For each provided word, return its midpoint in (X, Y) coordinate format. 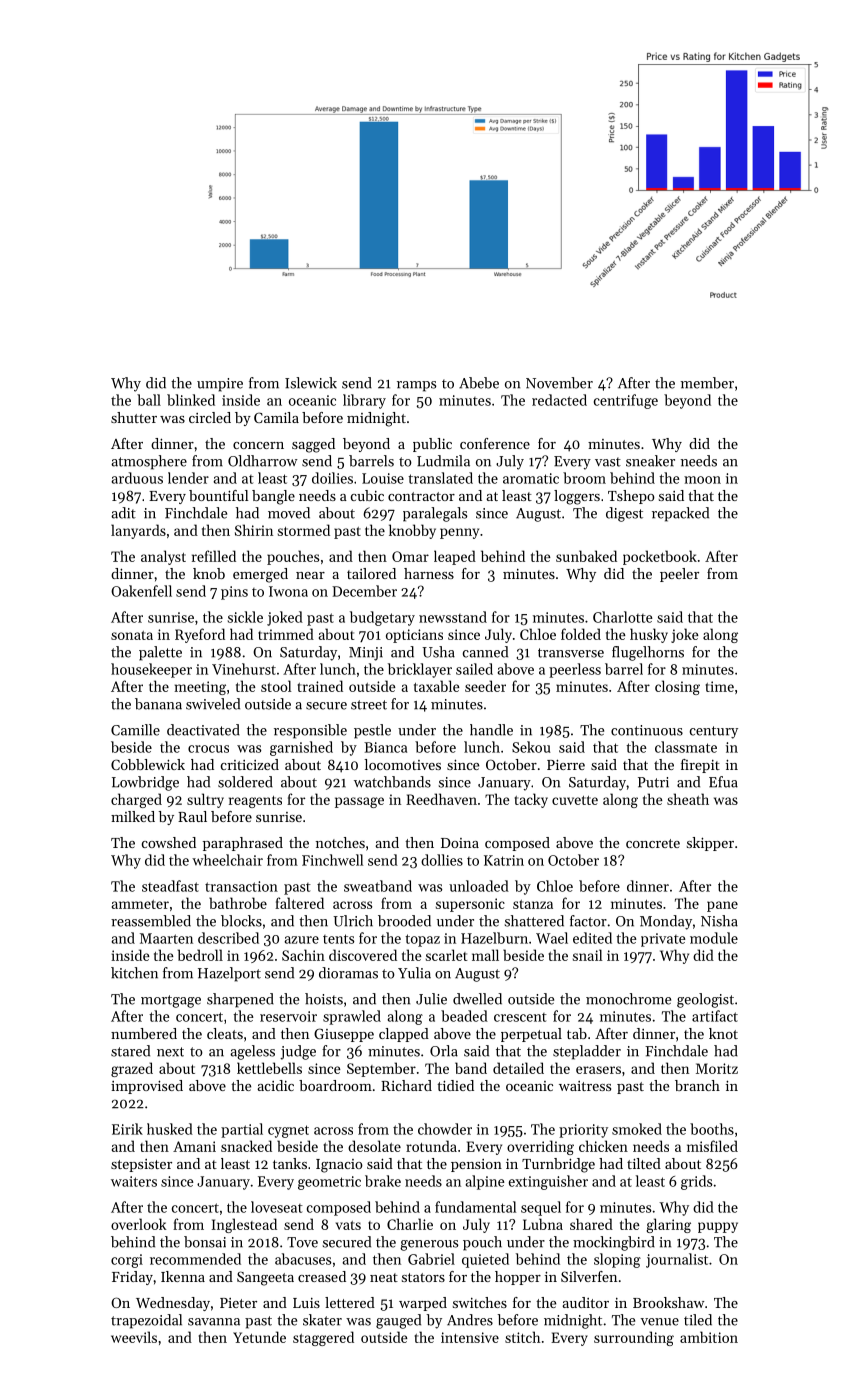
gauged (398, 1321)
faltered (299, 903)
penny (459, 533)
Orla (444, 1051)
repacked (680, 514)
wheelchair (227, 860)
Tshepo (631, 497)
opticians (414, 636)
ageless (252, 1052)
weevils (134, 1337)
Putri (653, 782)
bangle (273, 497)
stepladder (587, 1052)
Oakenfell (141, 591)
